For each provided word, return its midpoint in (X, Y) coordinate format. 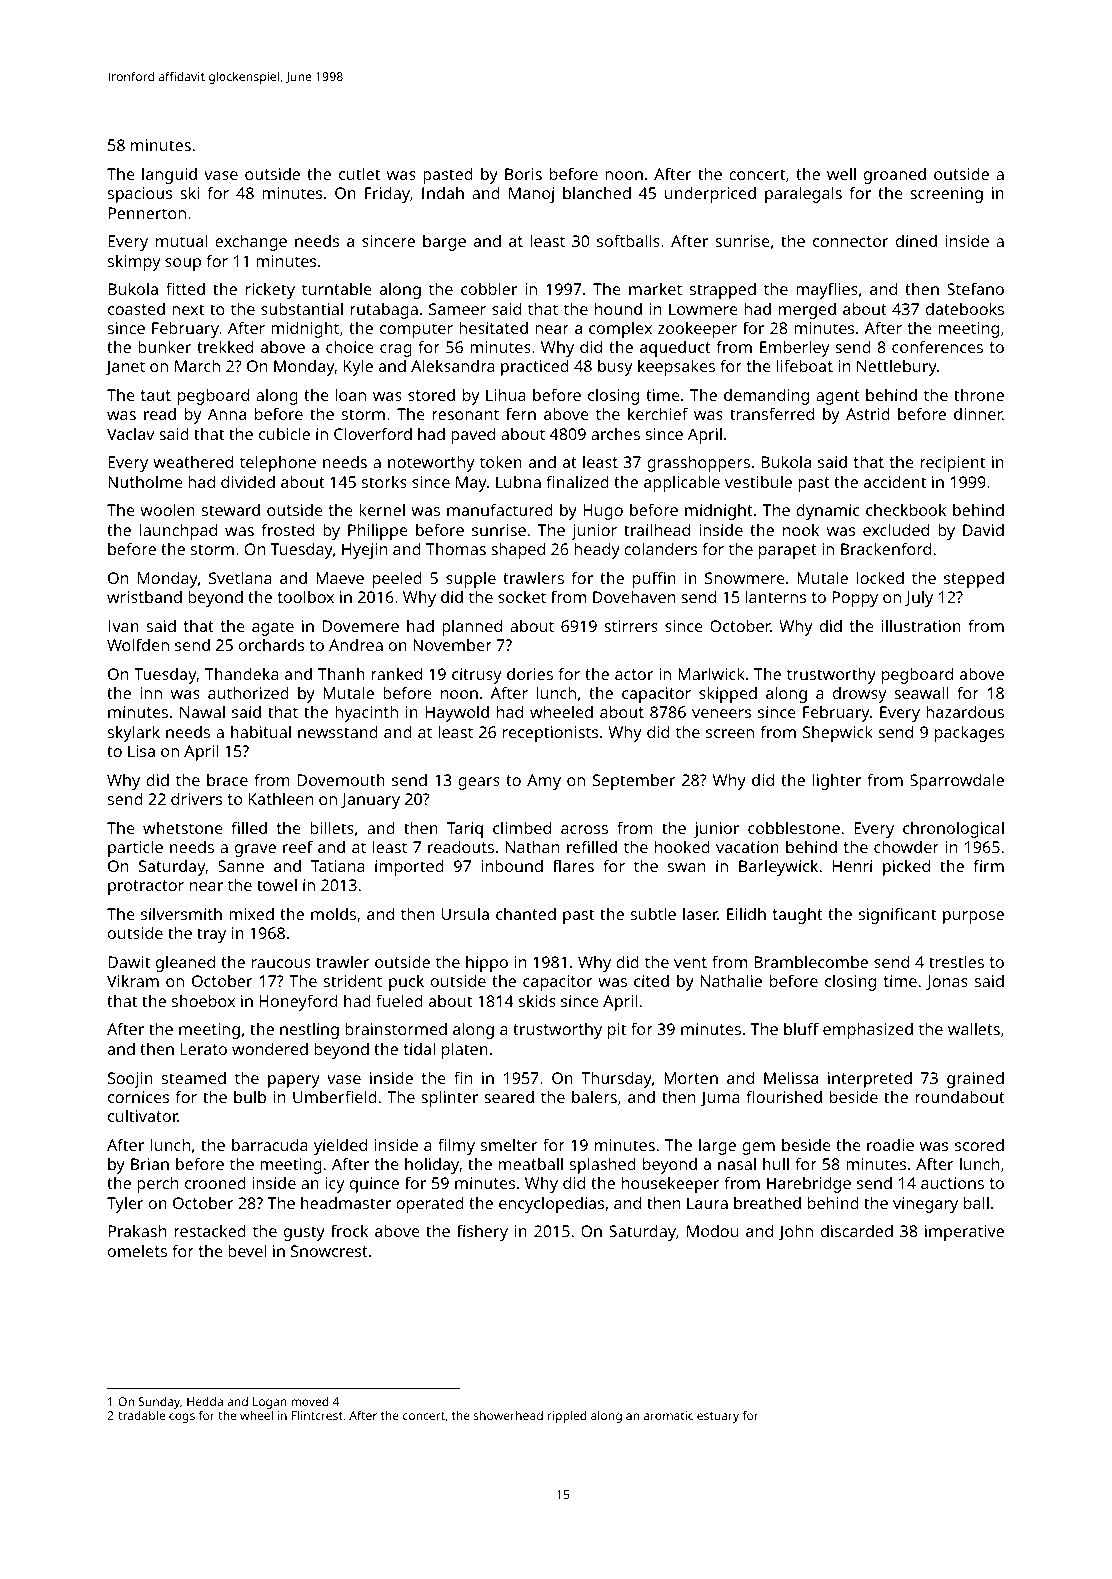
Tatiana (338, 866)
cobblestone (794, 828)
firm (989, 865)
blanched (597, 193)
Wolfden (138, 644)
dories (530, 674)
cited (651, 981)
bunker (165, 346)
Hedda (205, 1401)
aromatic (668, 1415)
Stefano (975, 288)
